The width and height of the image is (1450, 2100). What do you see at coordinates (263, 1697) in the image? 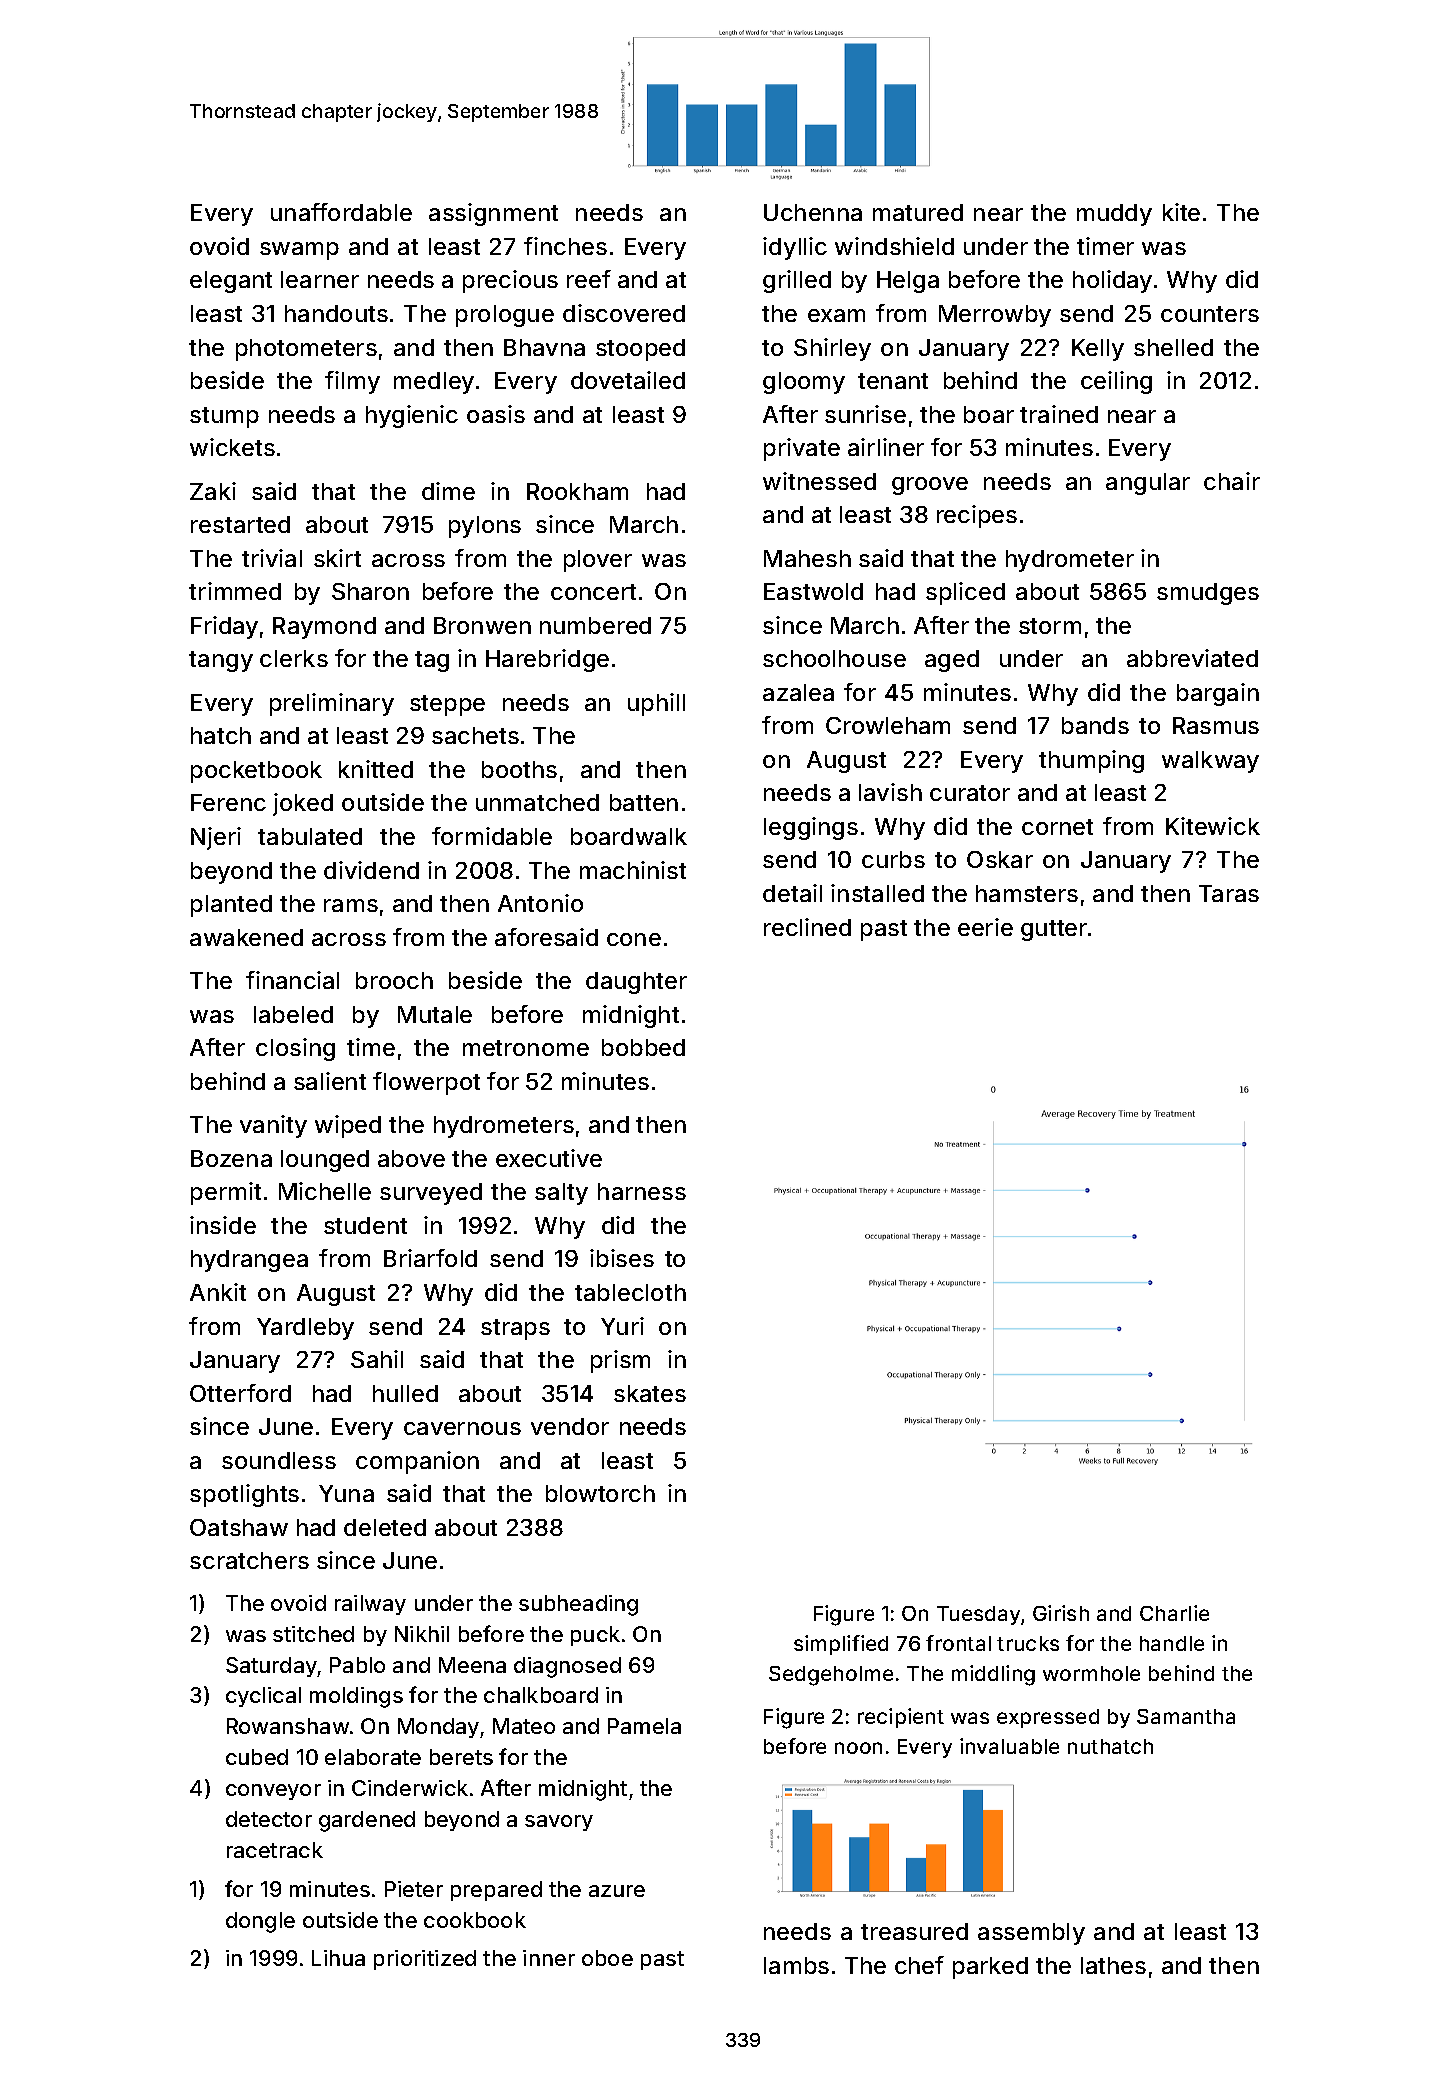
I see `cyclical` at bounding box center [263, 1697].
